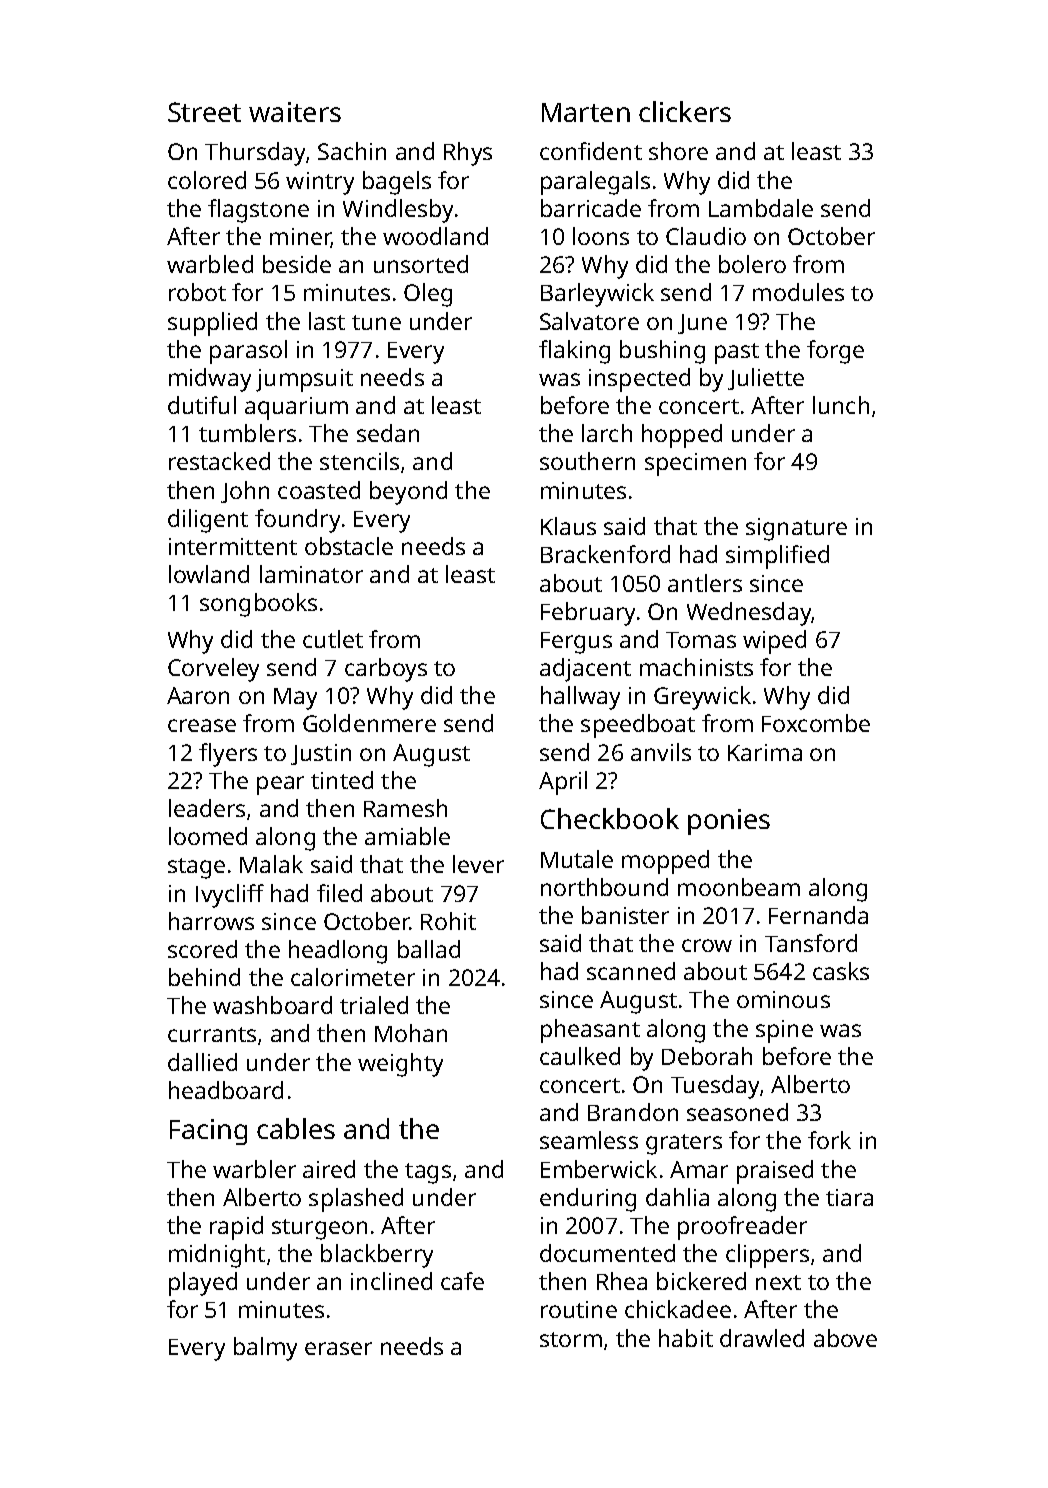  I want to click on habit, so click(686, 1338).
